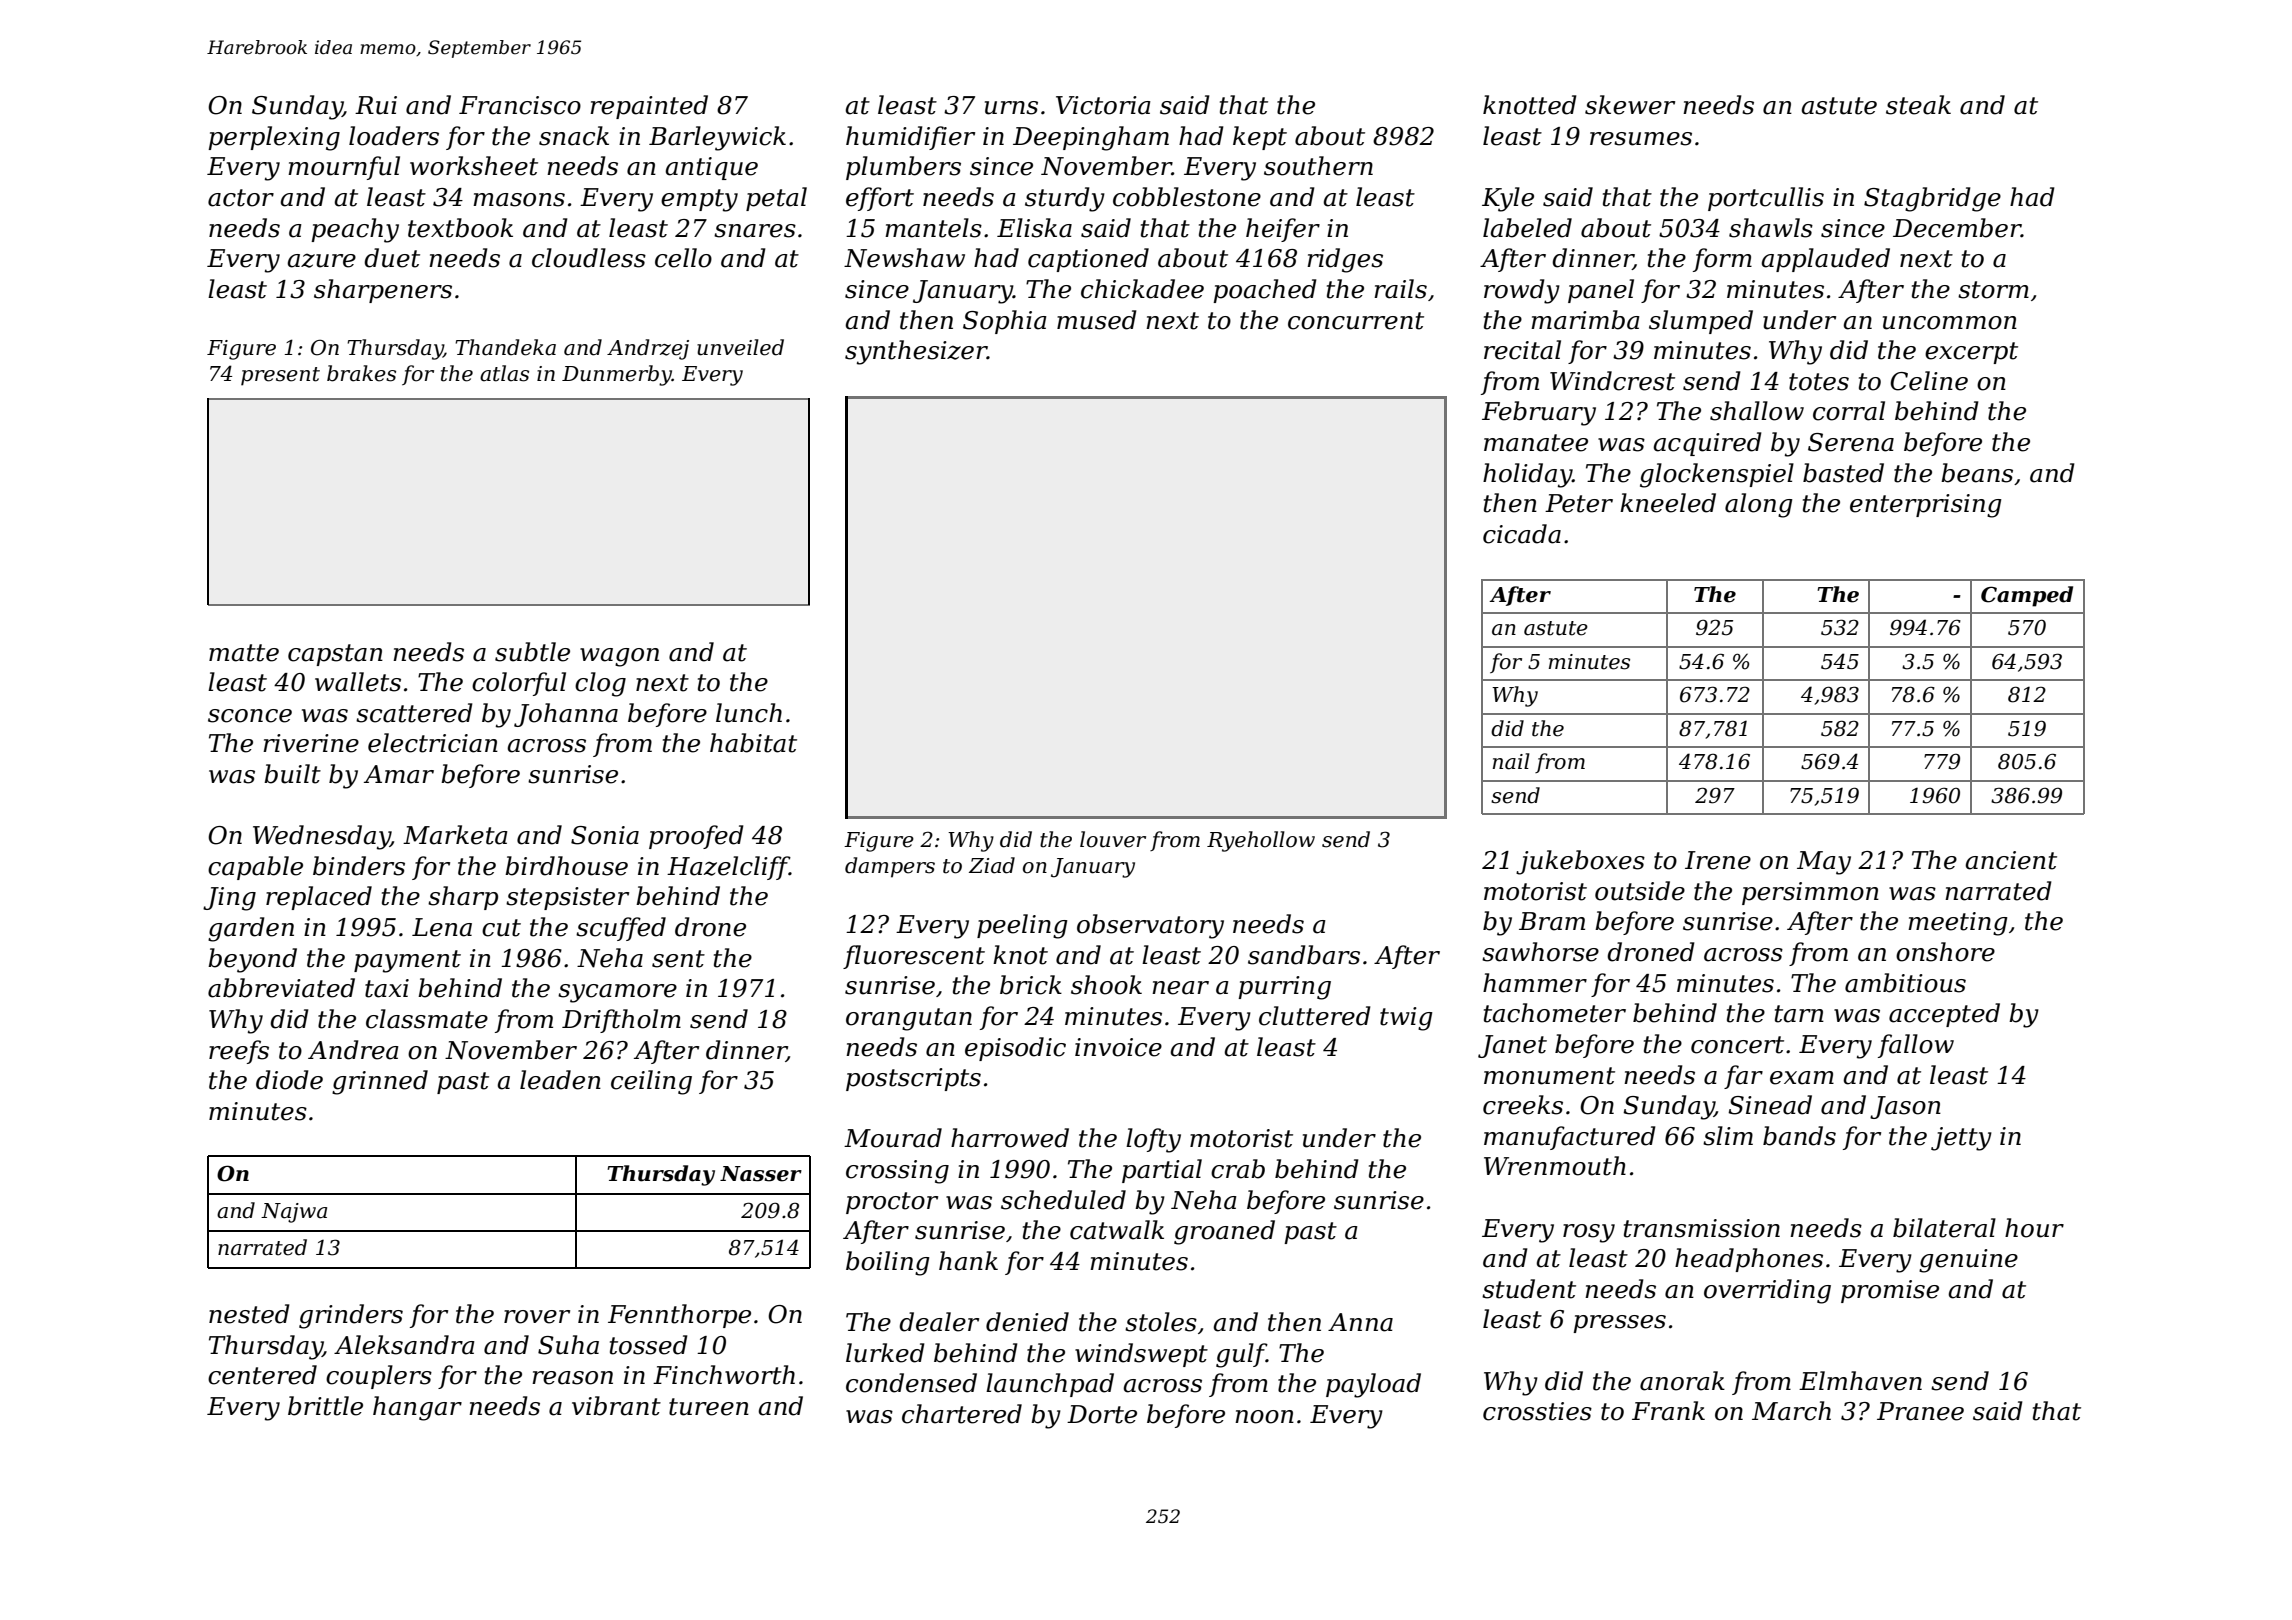 This page has width=2292, height=1620. What do you see at coordinates (649, 107) in the page?
I see `repainted` at bounding box center [649, 107].
